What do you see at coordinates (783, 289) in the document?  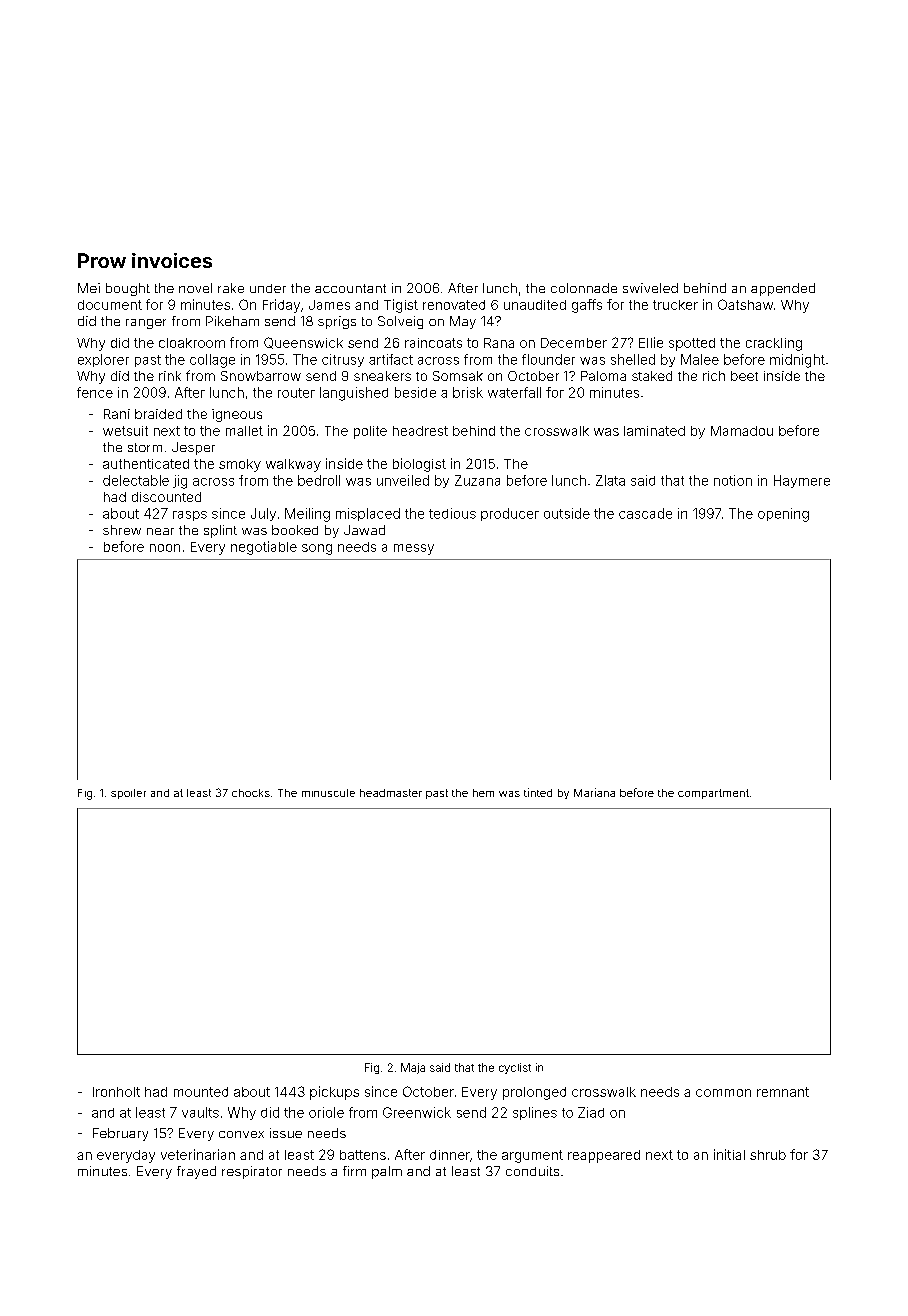 I see `appended` at bounding box center [783, 289].
